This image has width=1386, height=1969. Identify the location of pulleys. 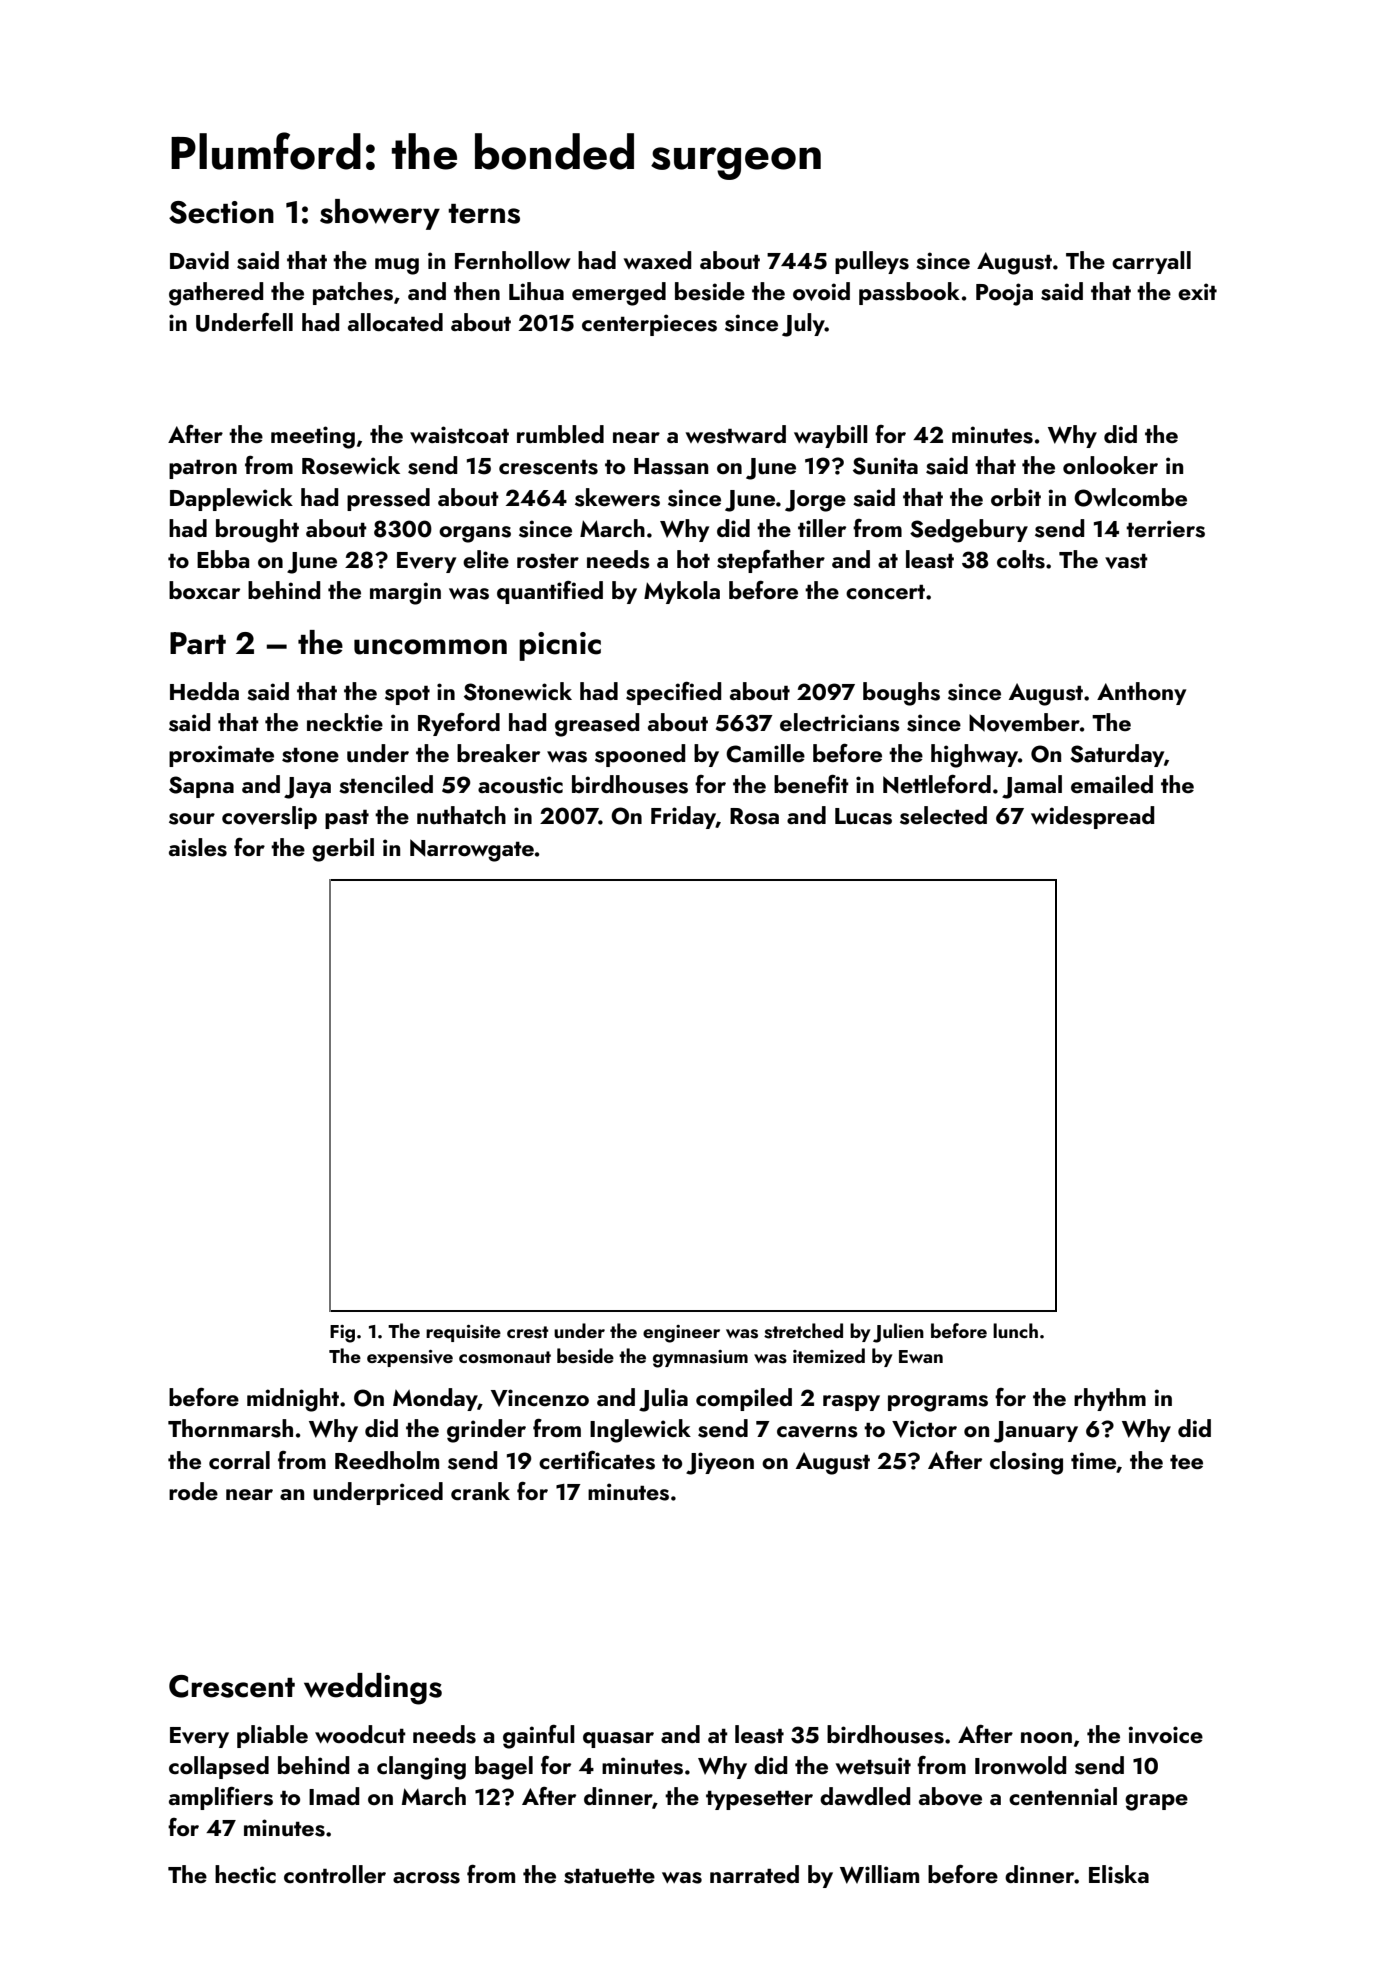
(872, 262).
